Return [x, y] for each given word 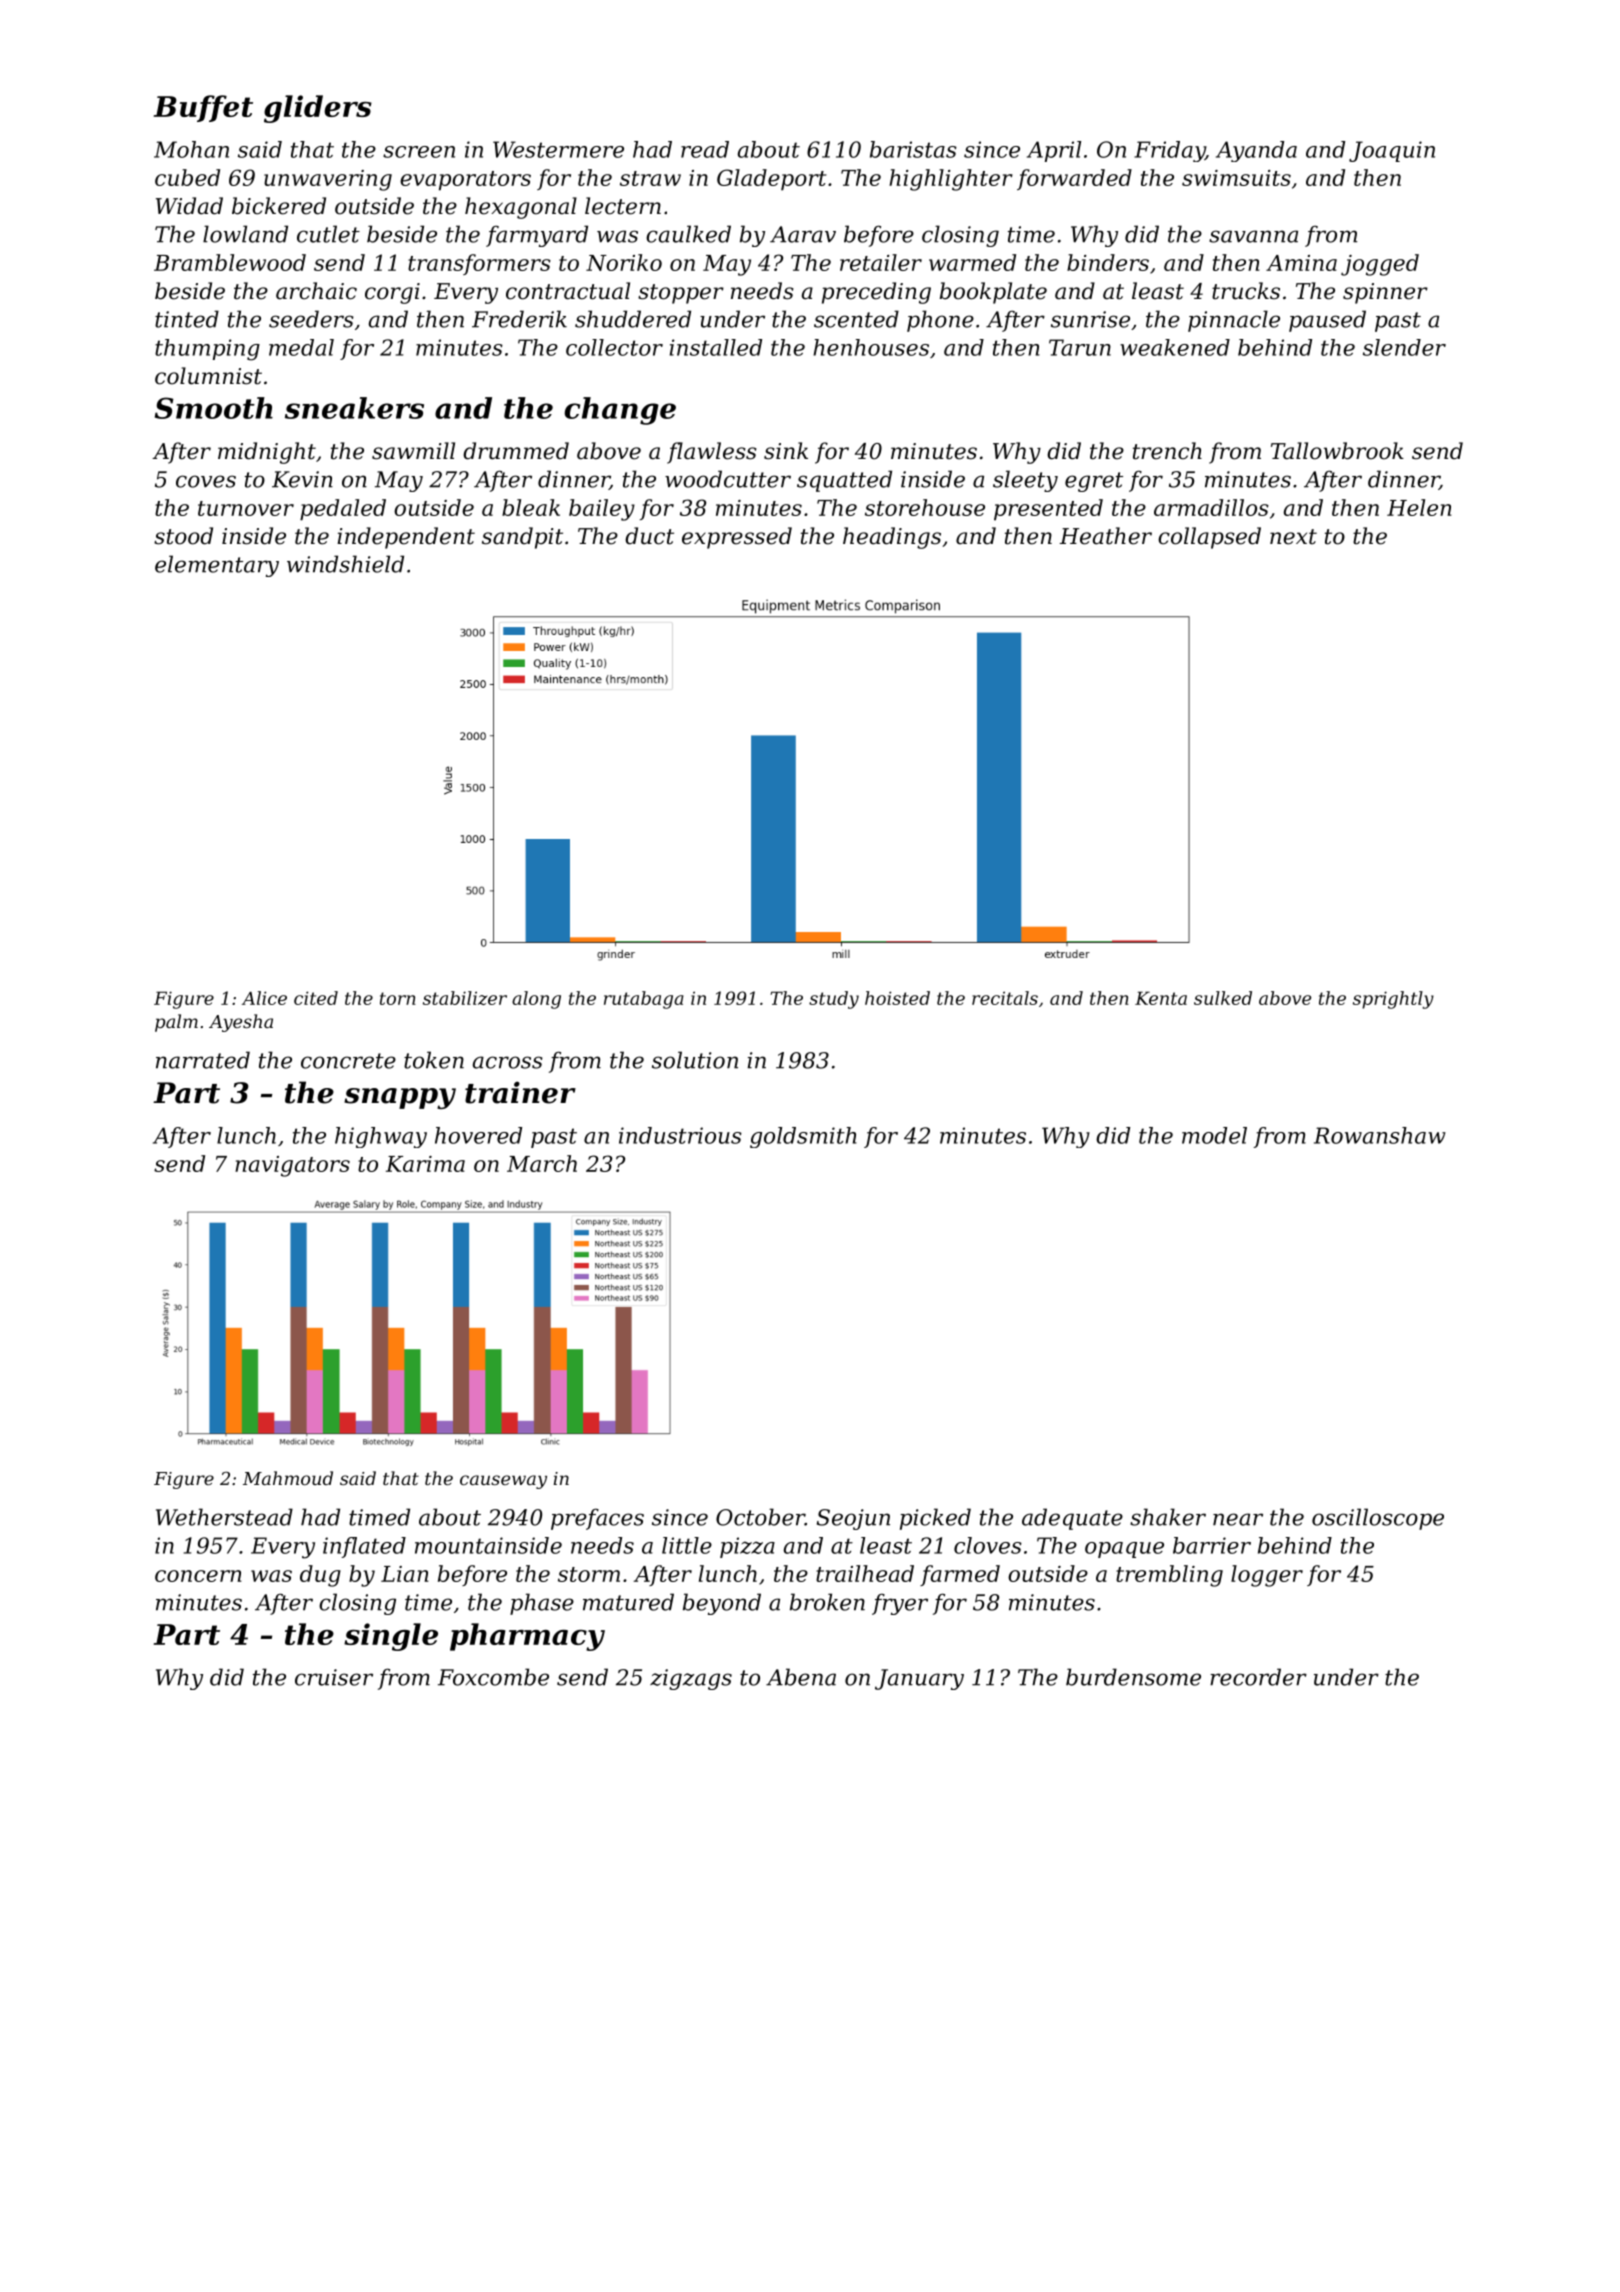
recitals [1005, 998]
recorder [1258, 1677]
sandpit [522, 538]
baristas [913, 149]
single [391, 1637]
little [687, 1545]
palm [176, 1023]
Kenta [1161, 998]
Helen [1419, 507]
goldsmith [803, 1137]
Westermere [558, 149]
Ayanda [1256, 151]
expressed [737, 538]
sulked [1223, 998]
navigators [292, 1166]
